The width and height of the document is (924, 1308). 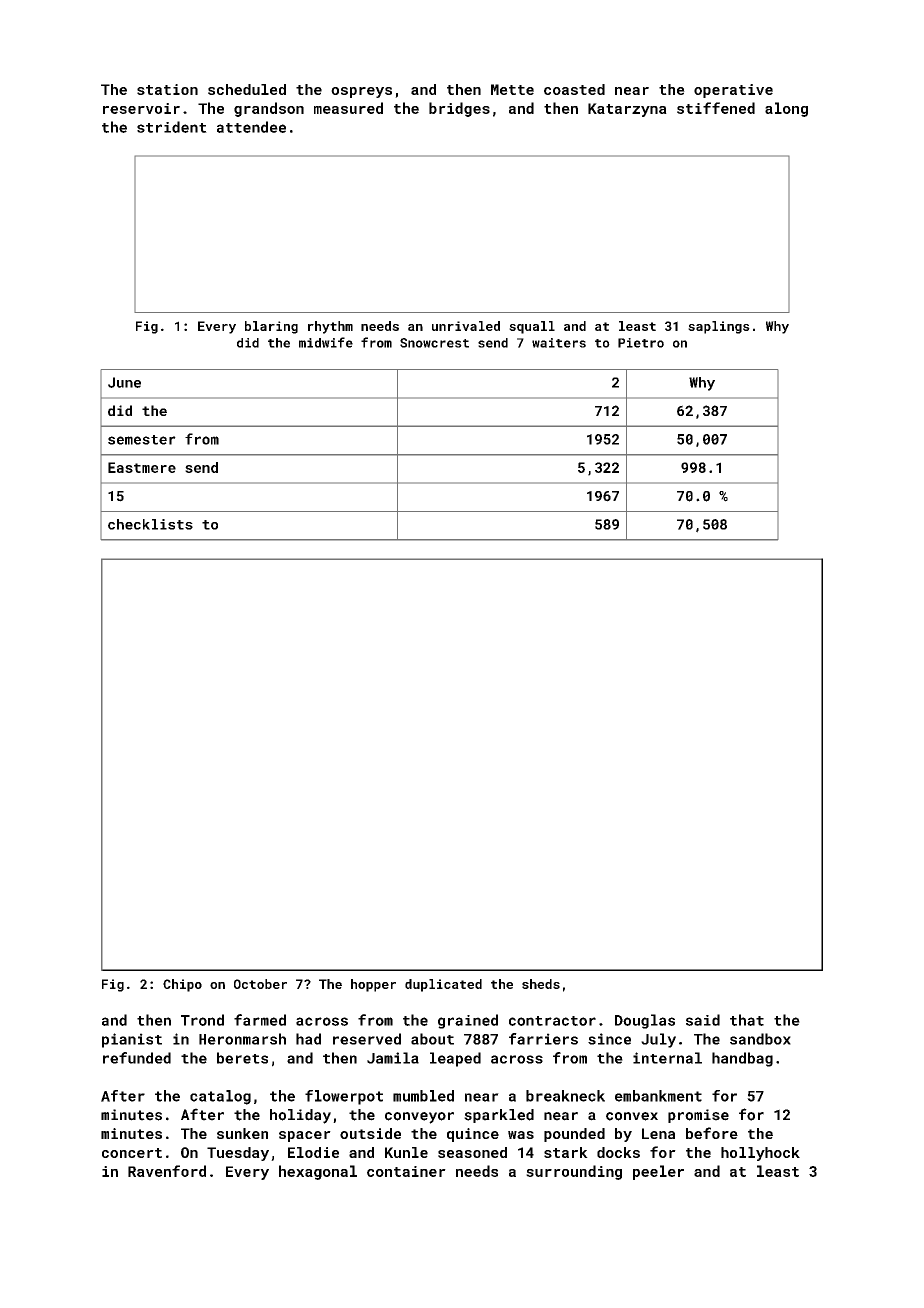 What do you see at coordinates (361, 92) in the document?
I see `ospreys` at bounding box center [361, 92].
